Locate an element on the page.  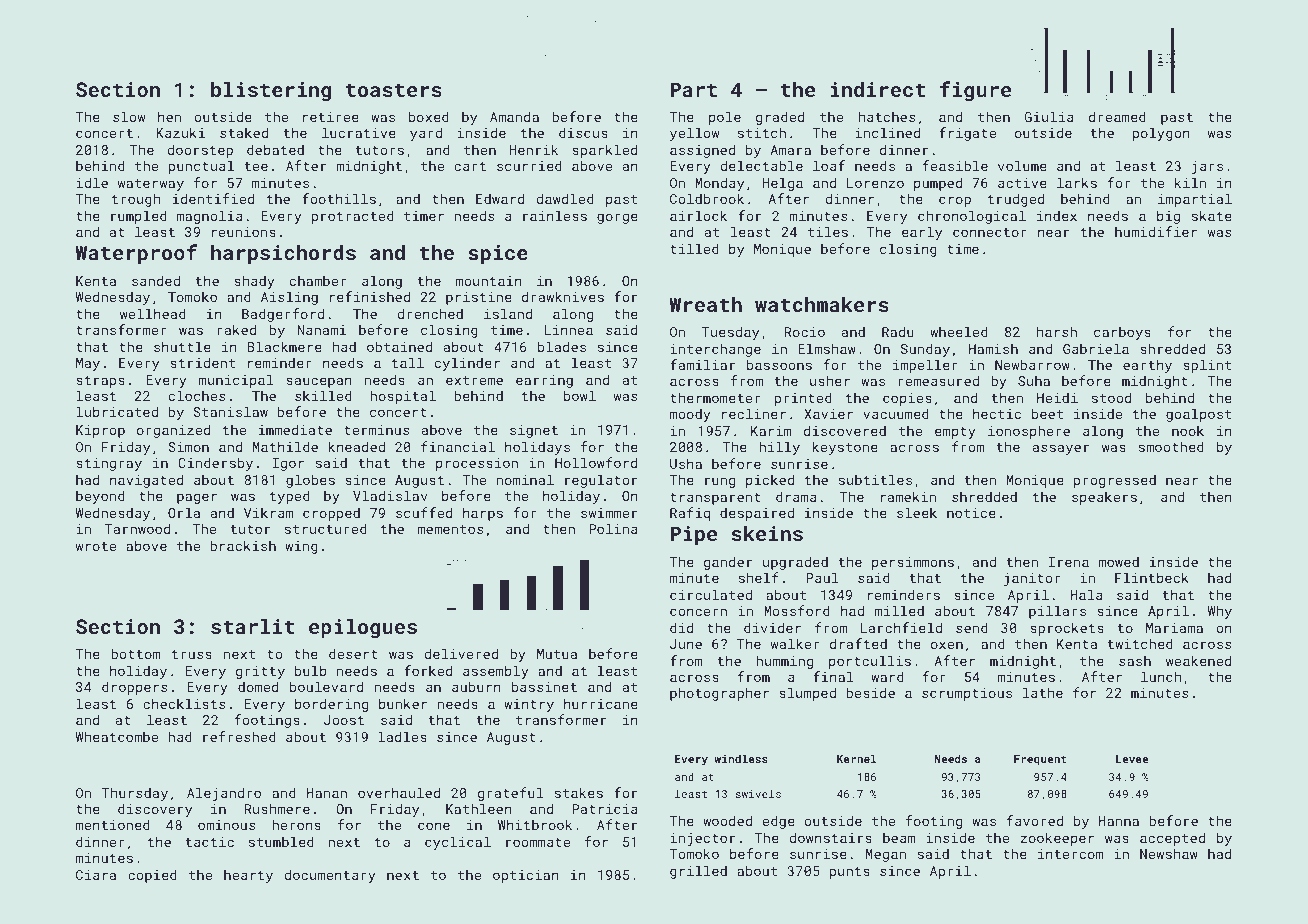
documentary is located at coordinates (330, 876).
